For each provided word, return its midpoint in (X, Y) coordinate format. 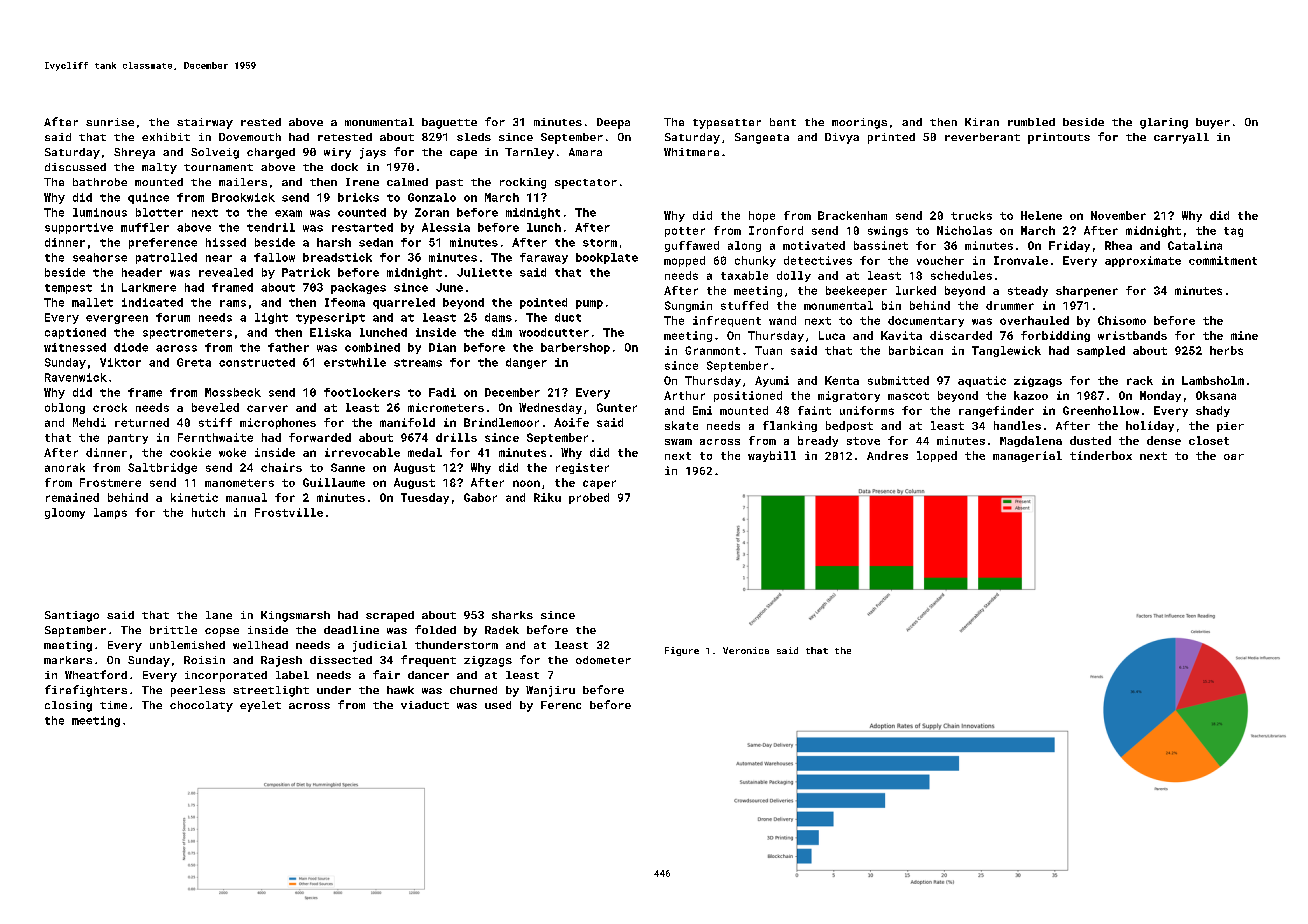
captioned (75, 333)
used (498, 705)
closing (68, 706)
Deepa (613, 123)
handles (1017, 425)
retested (345, 137)
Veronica (746, 650)
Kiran (982, 122)
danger (526, 363)
